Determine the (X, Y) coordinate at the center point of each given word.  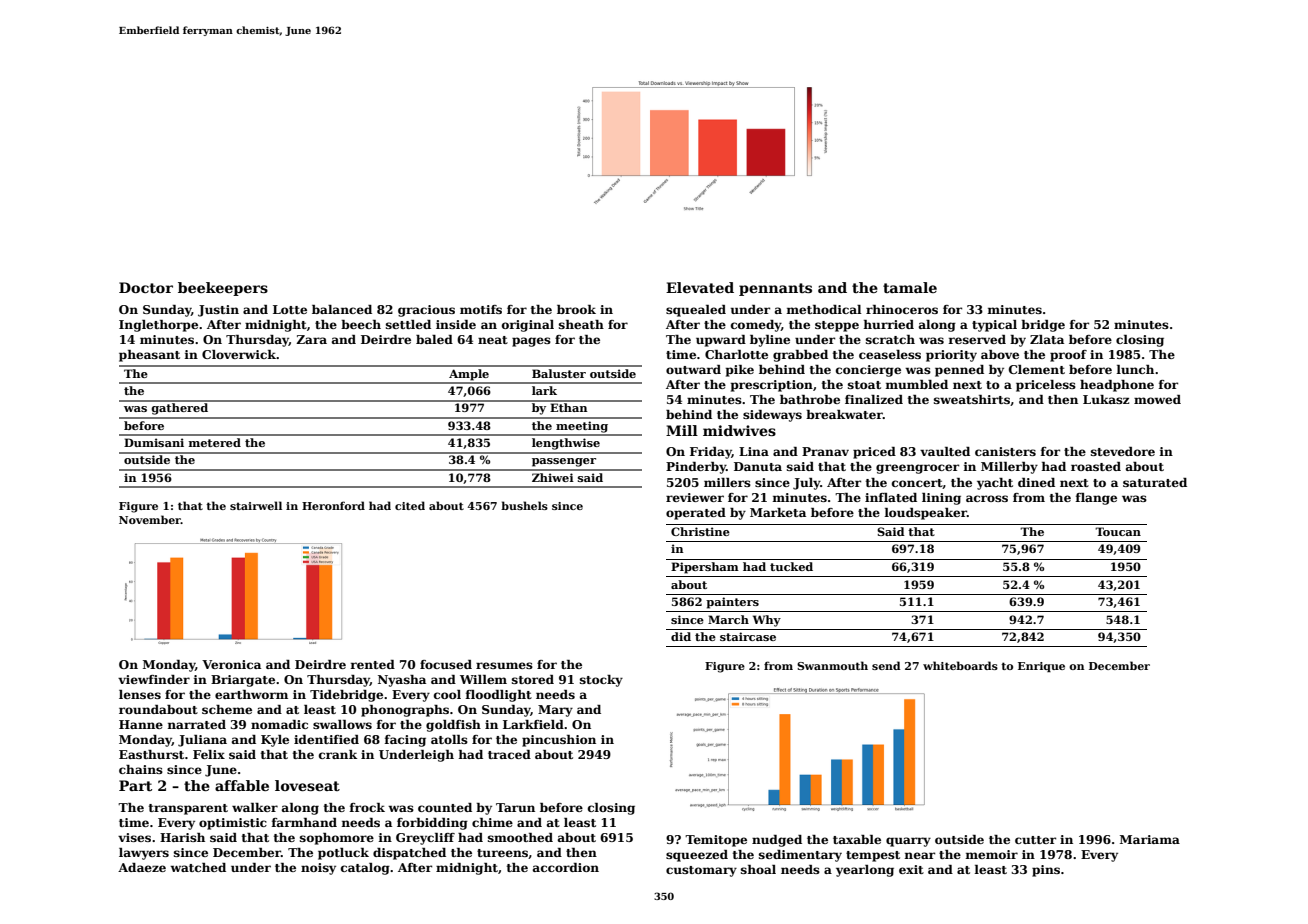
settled (408, 324)
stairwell (256, 505)
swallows (342, 724)
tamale (910, 287)
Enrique (1041, 667)
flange (1096, 499)
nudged (777, 841)
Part (135, 785)
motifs (481, 309)
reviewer (695, 497)
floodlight (498, 696)
